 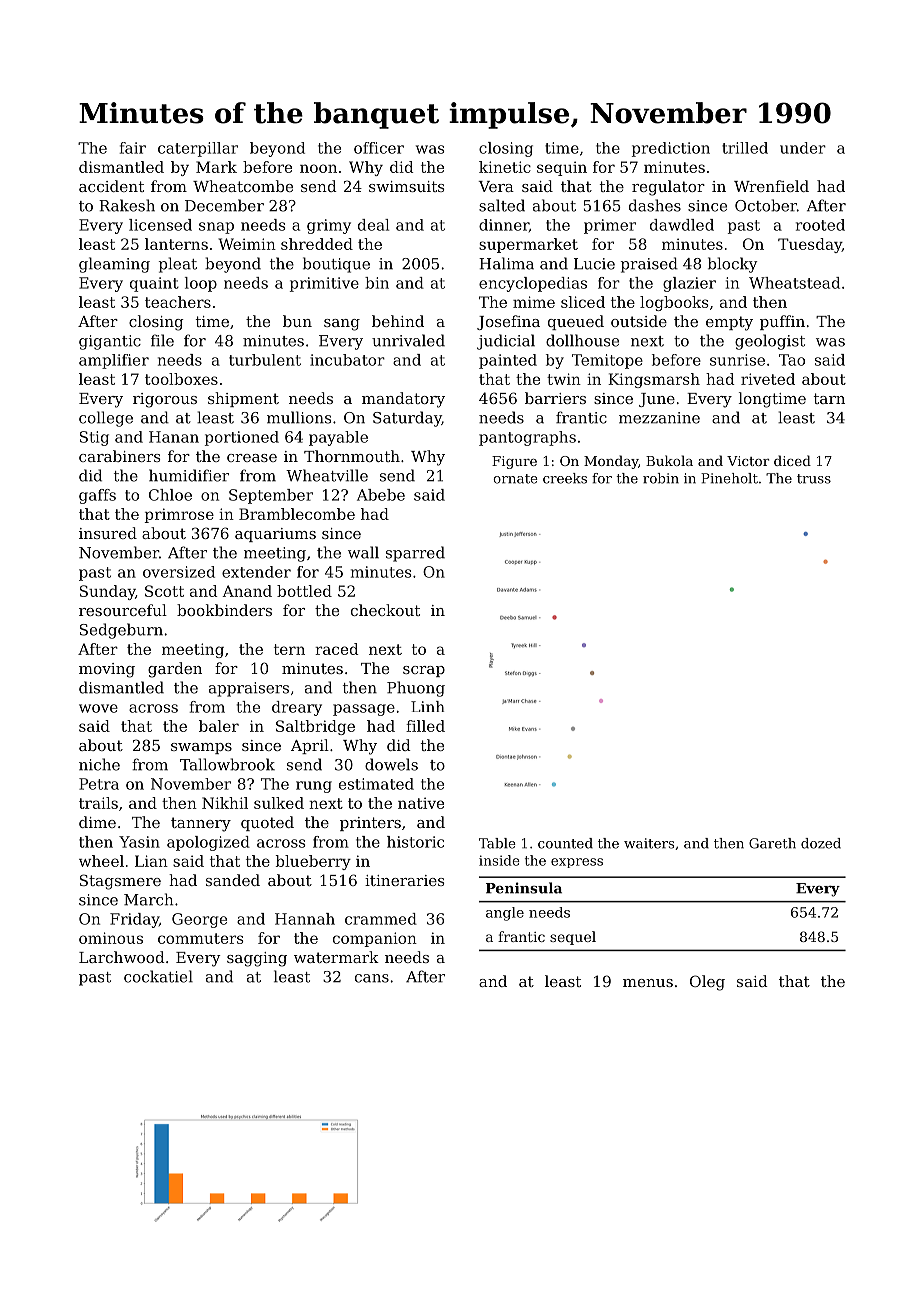 What do you see at coordinates (179, 572) in the screenshot?
I see `oversized` at bounding box center [179, 572].
